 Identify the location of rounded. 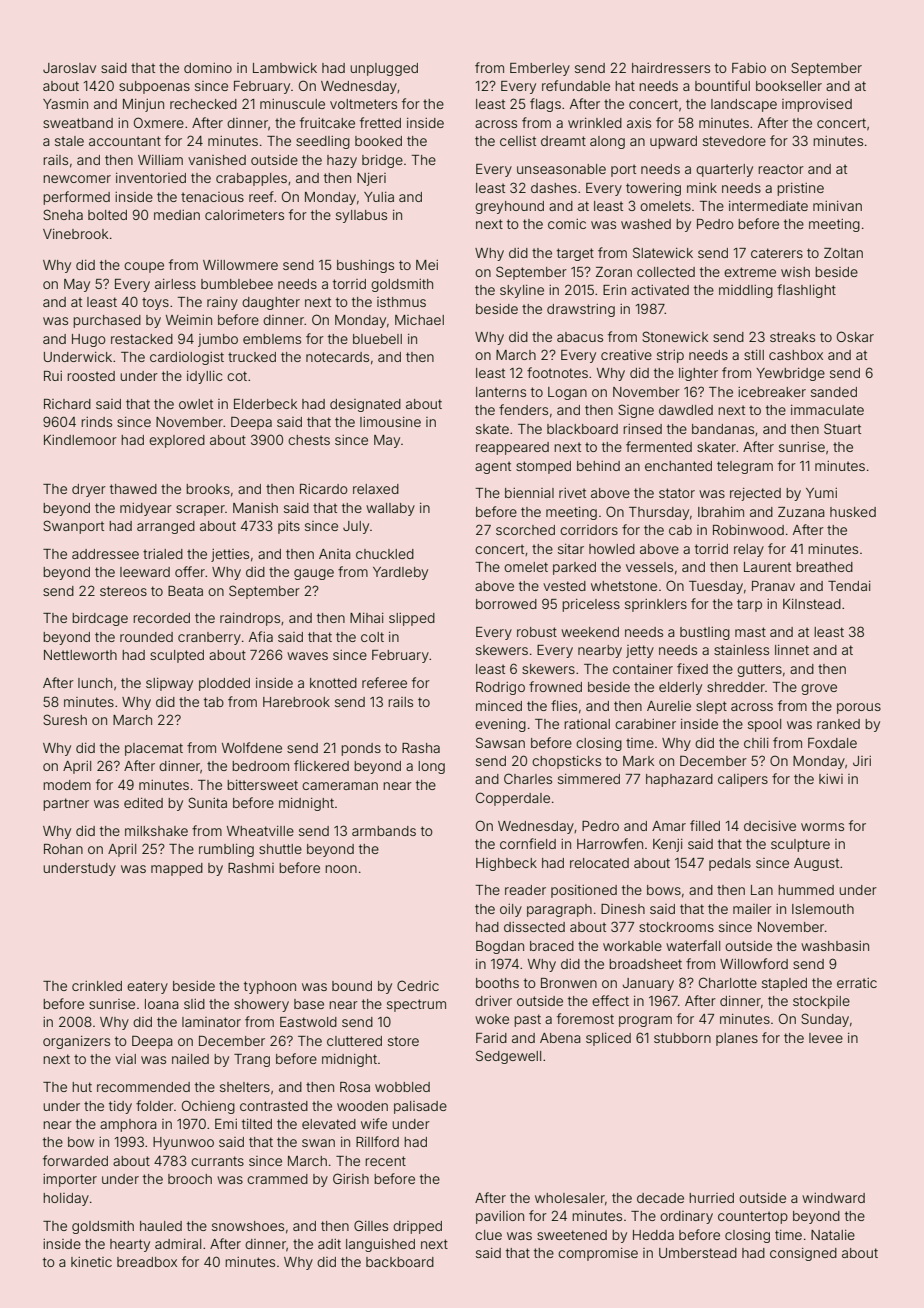
(146, 637).
